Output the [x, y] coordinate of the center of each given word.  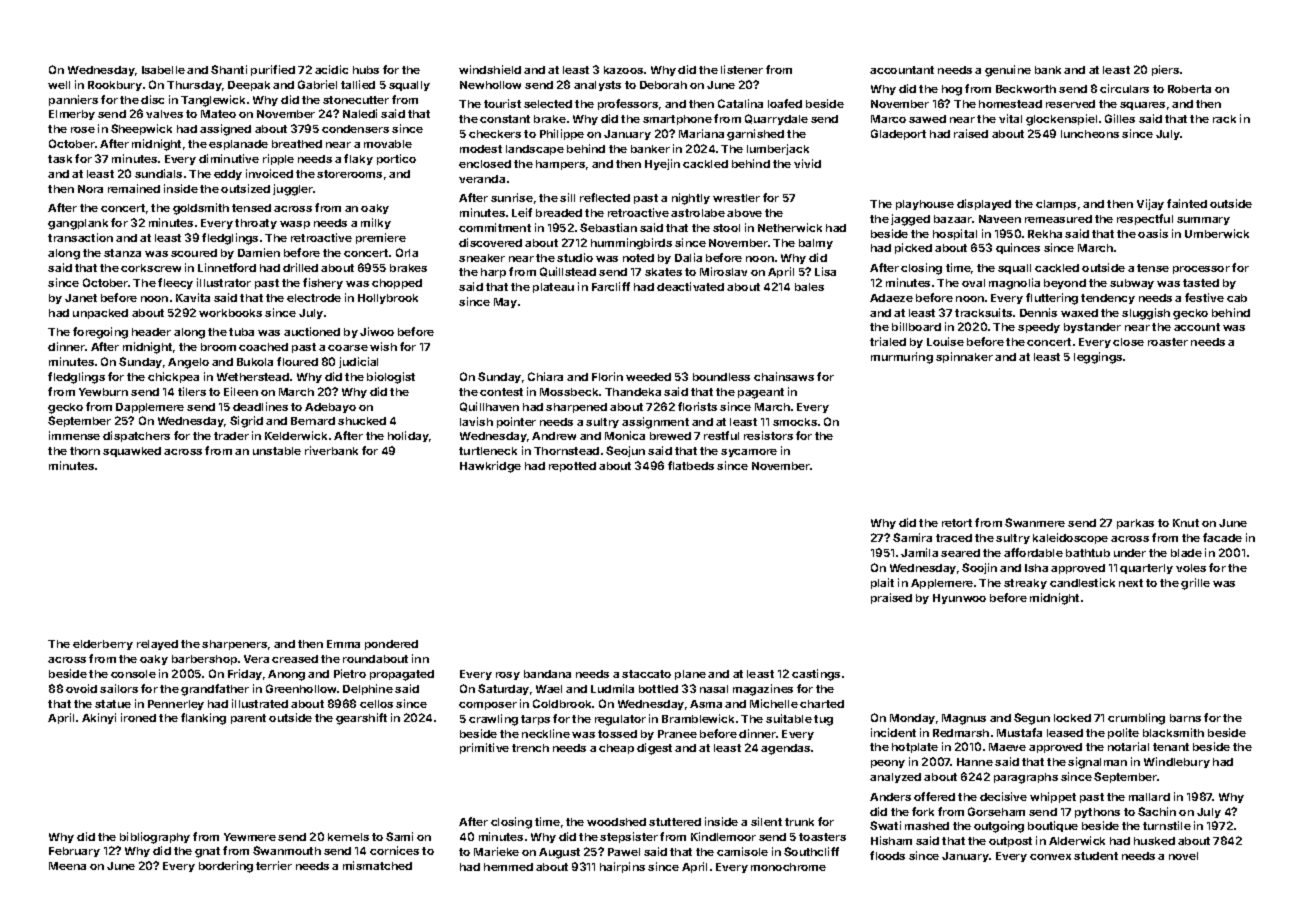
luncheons [1090, 134]
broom [218, 347]
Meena [67, 866]
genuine [1008, 71]
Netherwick [790, 227]
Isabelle [163, 70]
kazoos [623, 70]
